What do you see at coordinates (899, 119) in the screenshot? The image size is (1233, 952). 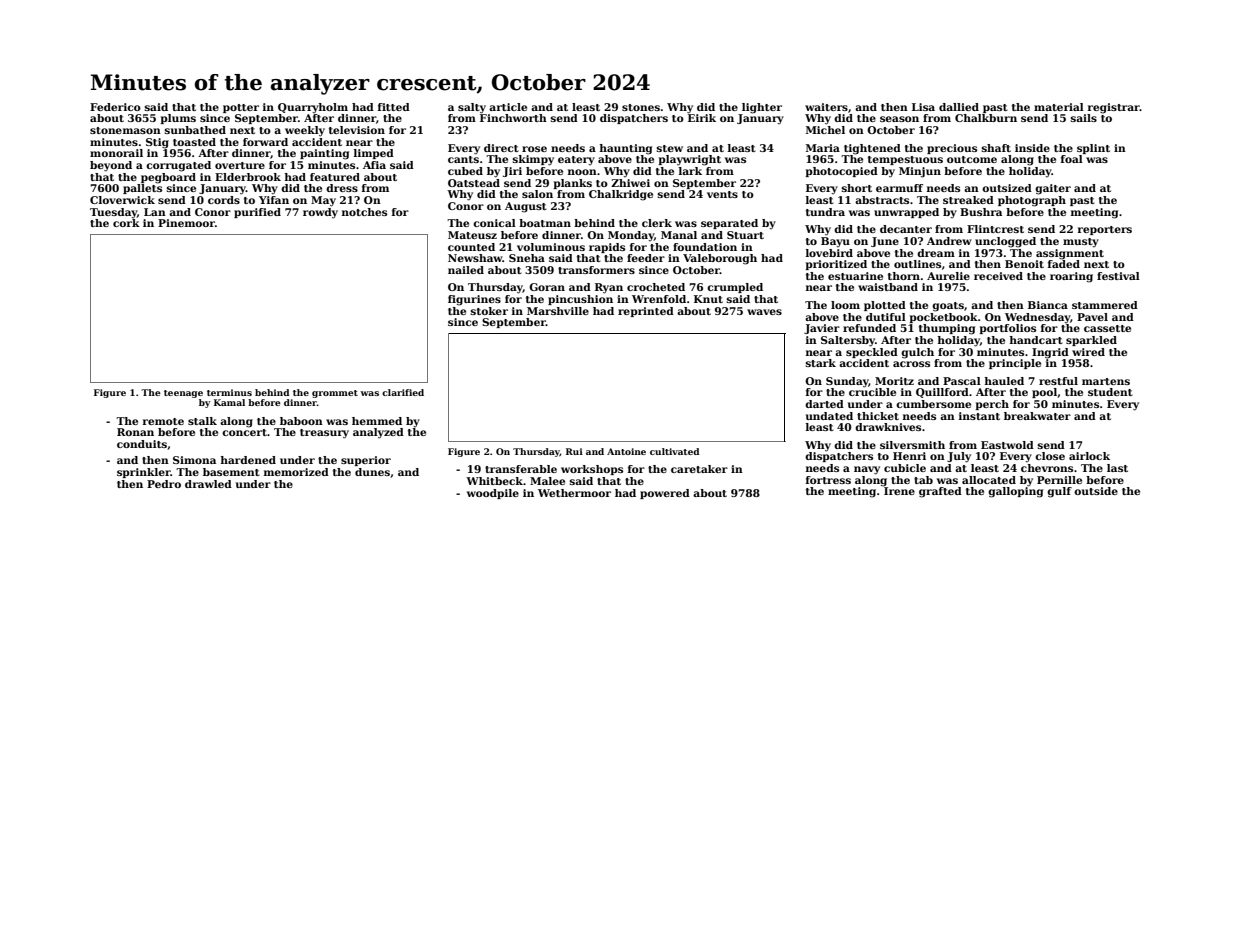 I see `season` at bounding box center [899, 119].
